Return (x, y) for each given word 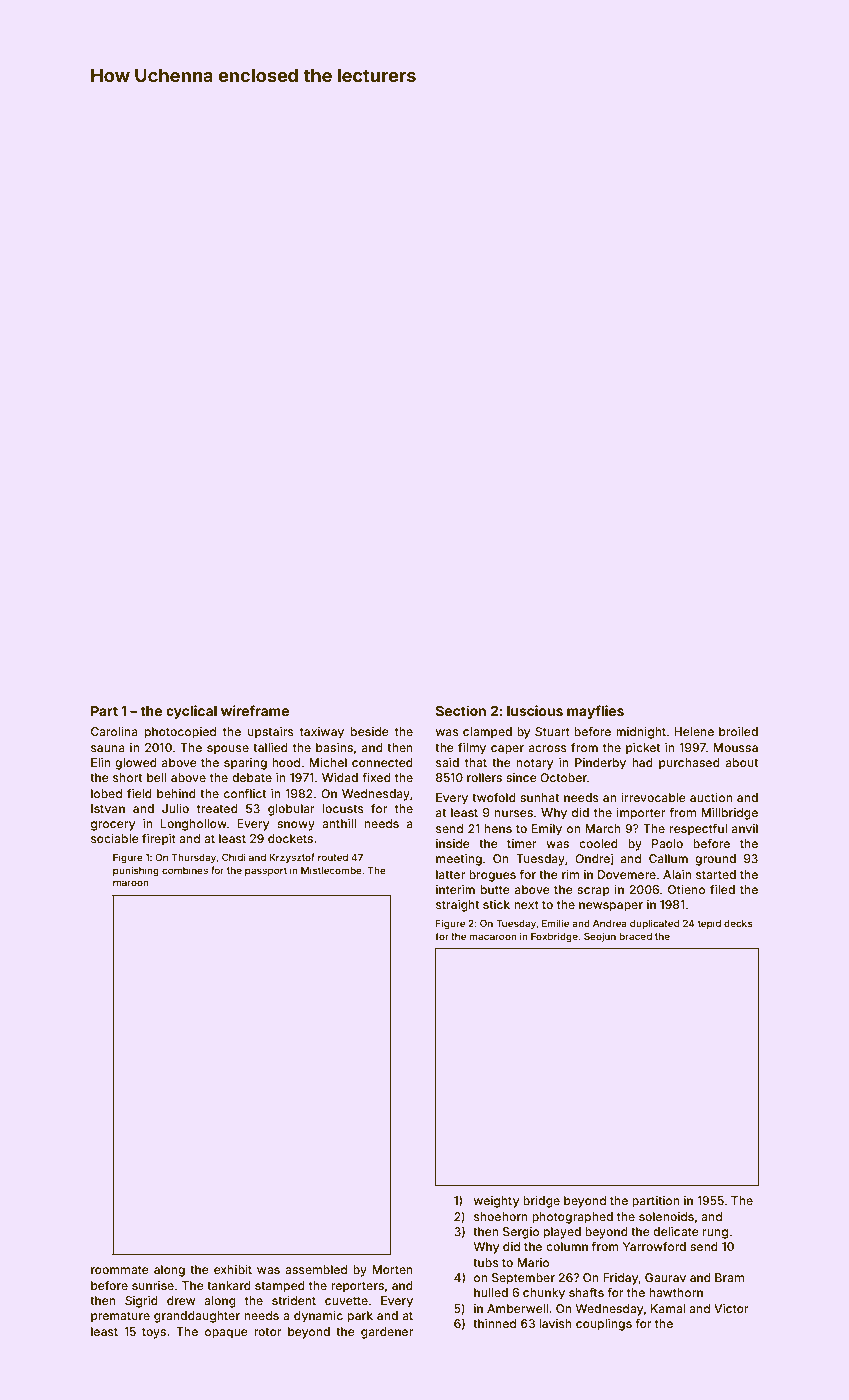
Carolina (114, 731)
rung (715, 1234)
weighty (496, 1202)
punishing (136, 871)
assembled (316, 1269)
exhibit (233, 1269)
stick (496, 904)
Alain (677, 874)
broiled (738, 731)
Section (461, 710)
